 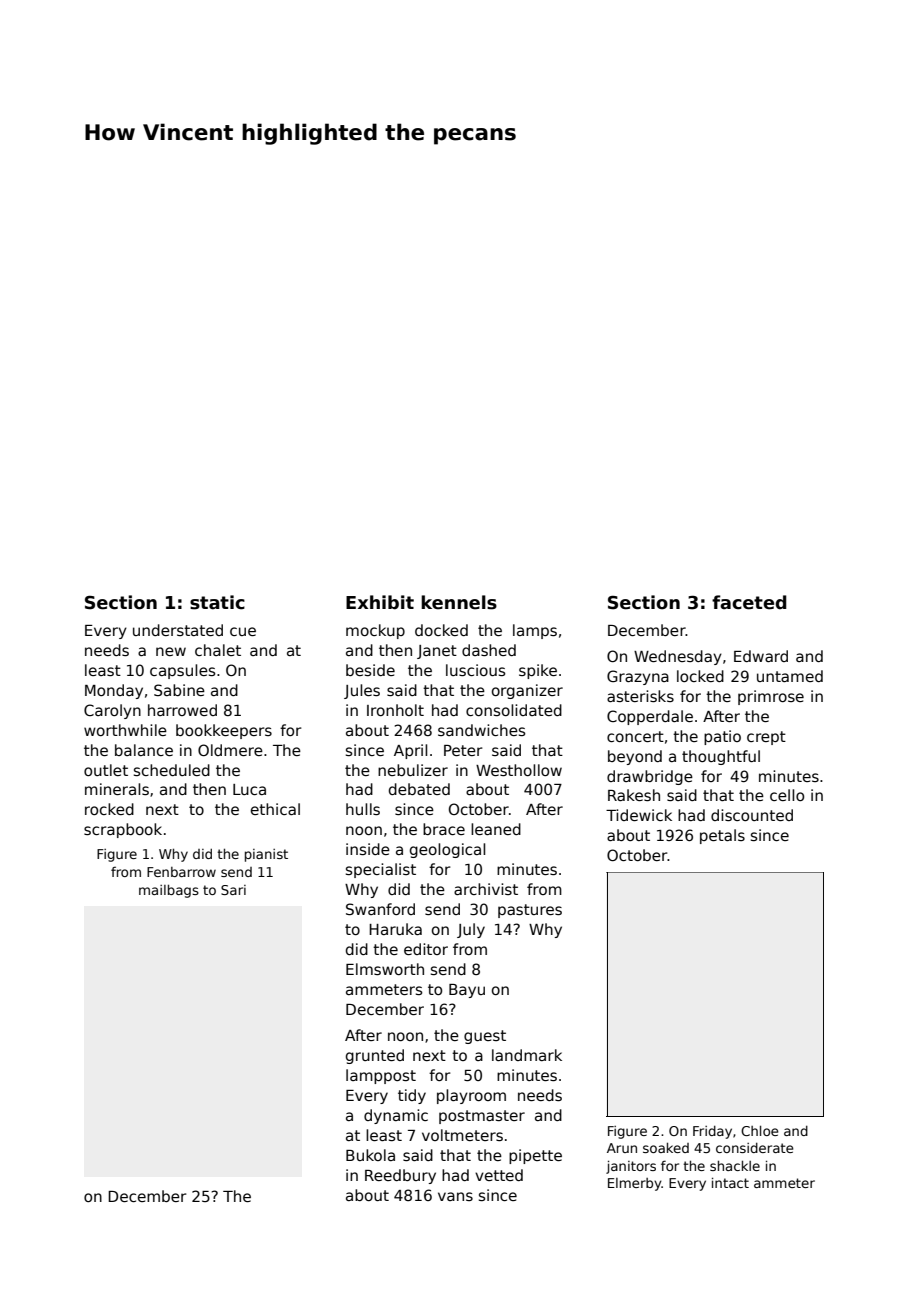 What do you see at coordinates (413, 770) in the image?
I see `nebulizer` at bounding box center [413, 770].
